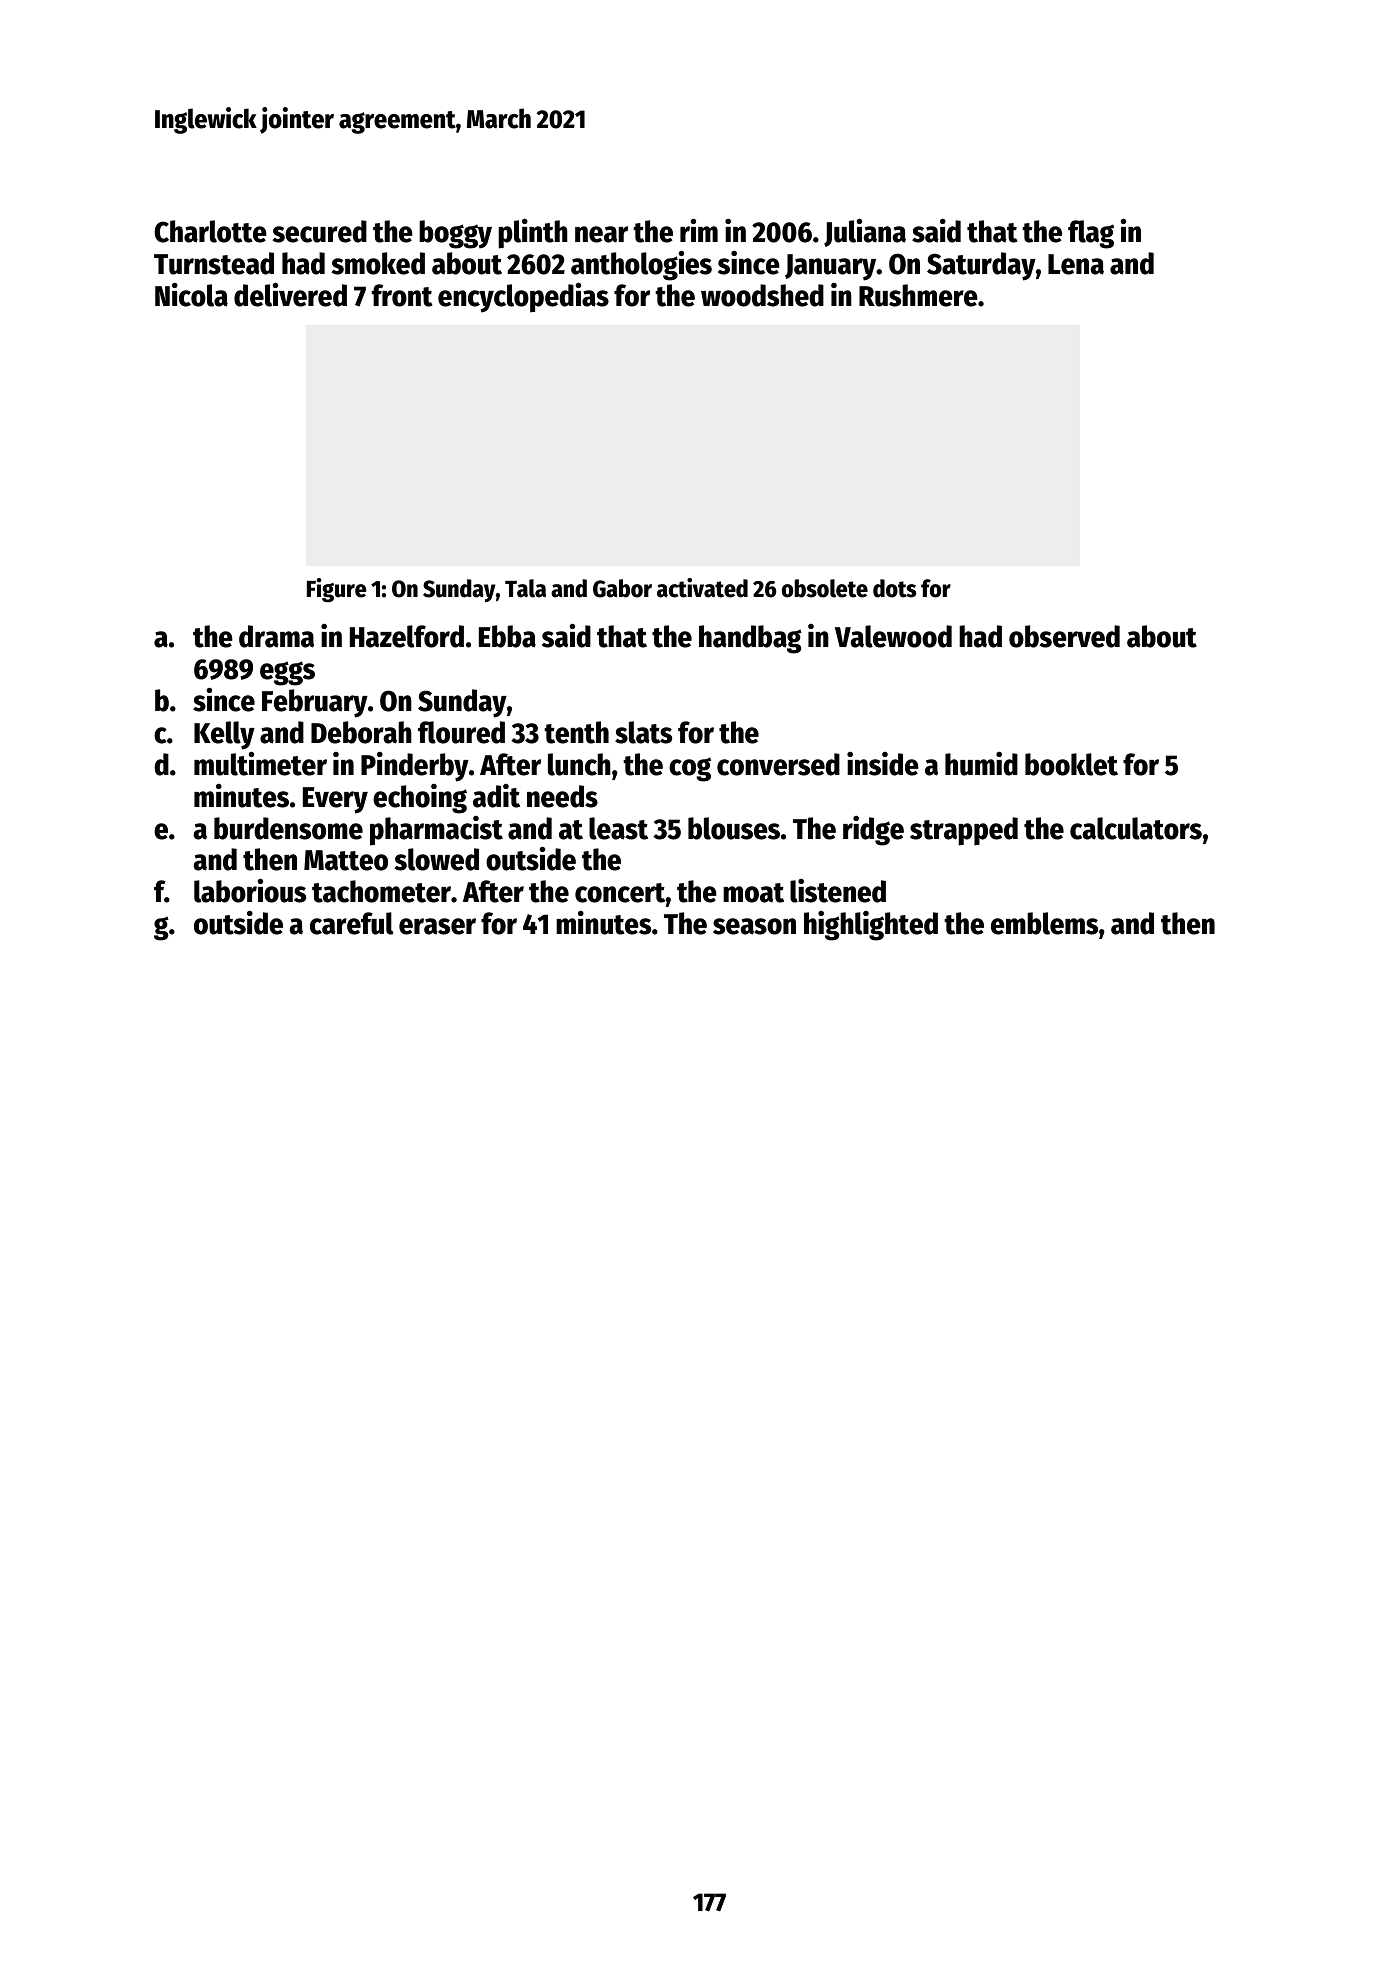  I want to click on dots, so click(895, 588).
